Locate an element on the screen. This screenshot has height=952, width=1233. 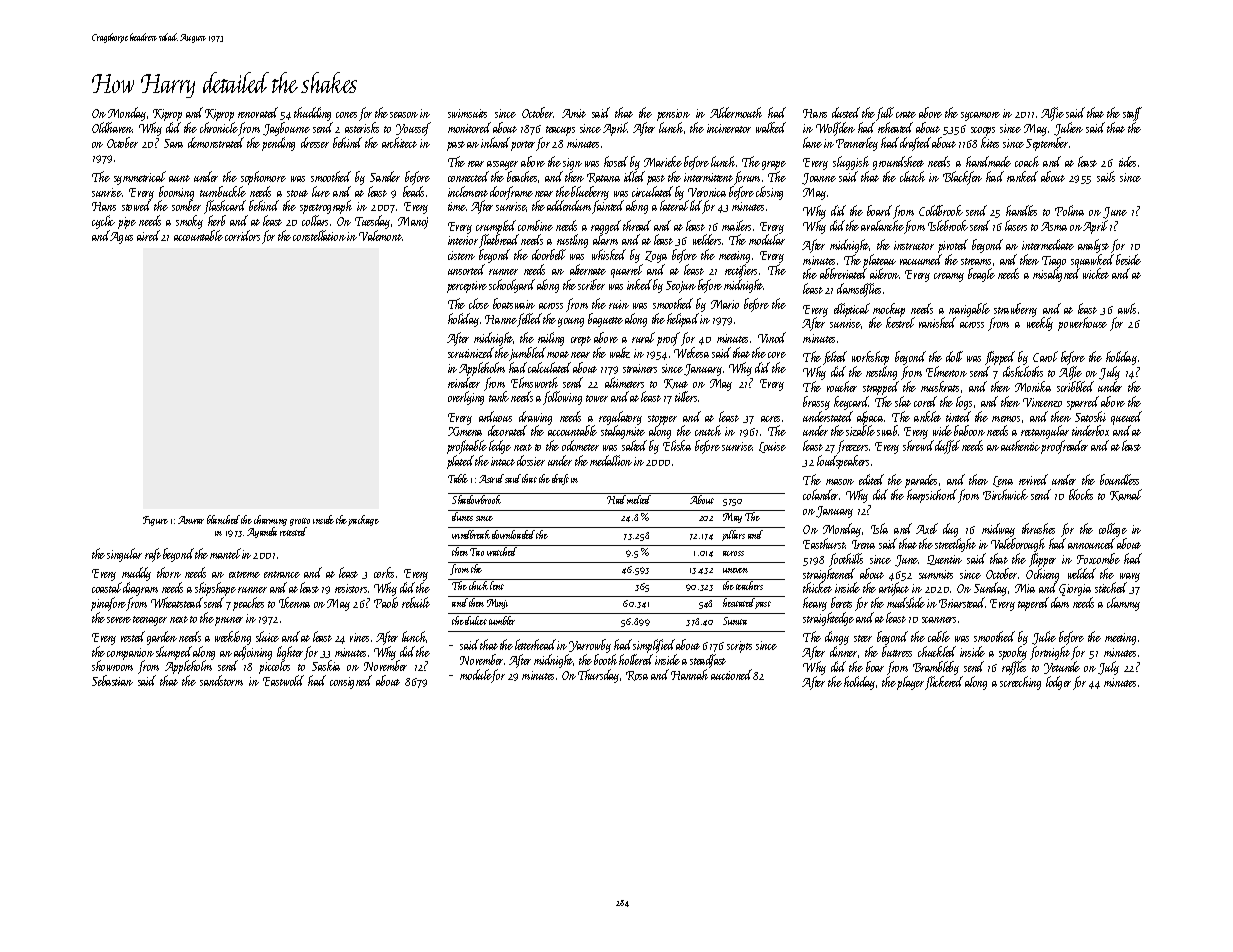
Ximena is located at coordinates (465, 431).
